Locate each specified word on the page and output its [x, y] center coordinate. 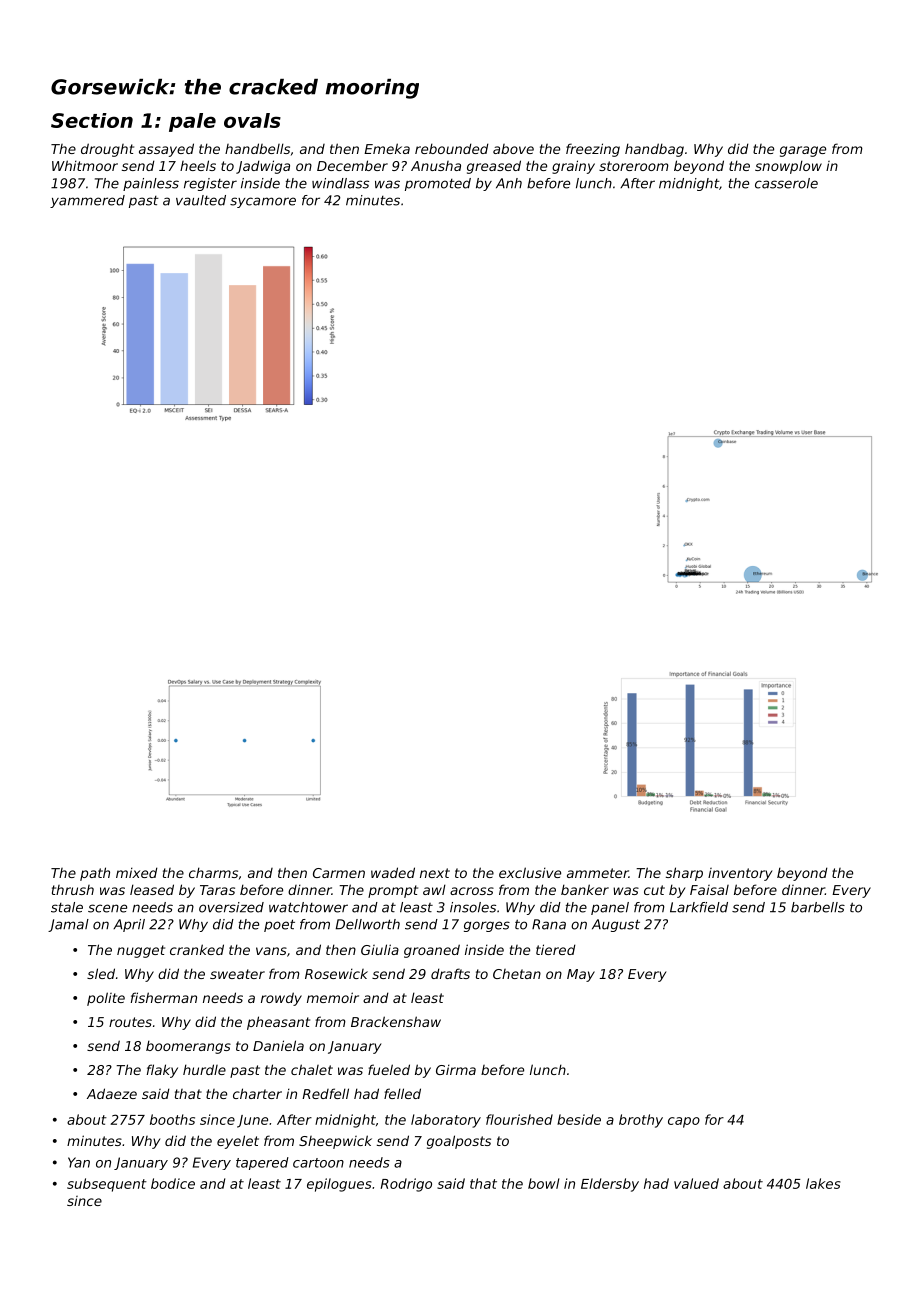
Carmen [339, 873]
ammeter [598, 873]
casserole [786, 183]
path [95, 874]
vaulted [201, 200]
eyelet [238, 1142]
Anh [509, 183]
